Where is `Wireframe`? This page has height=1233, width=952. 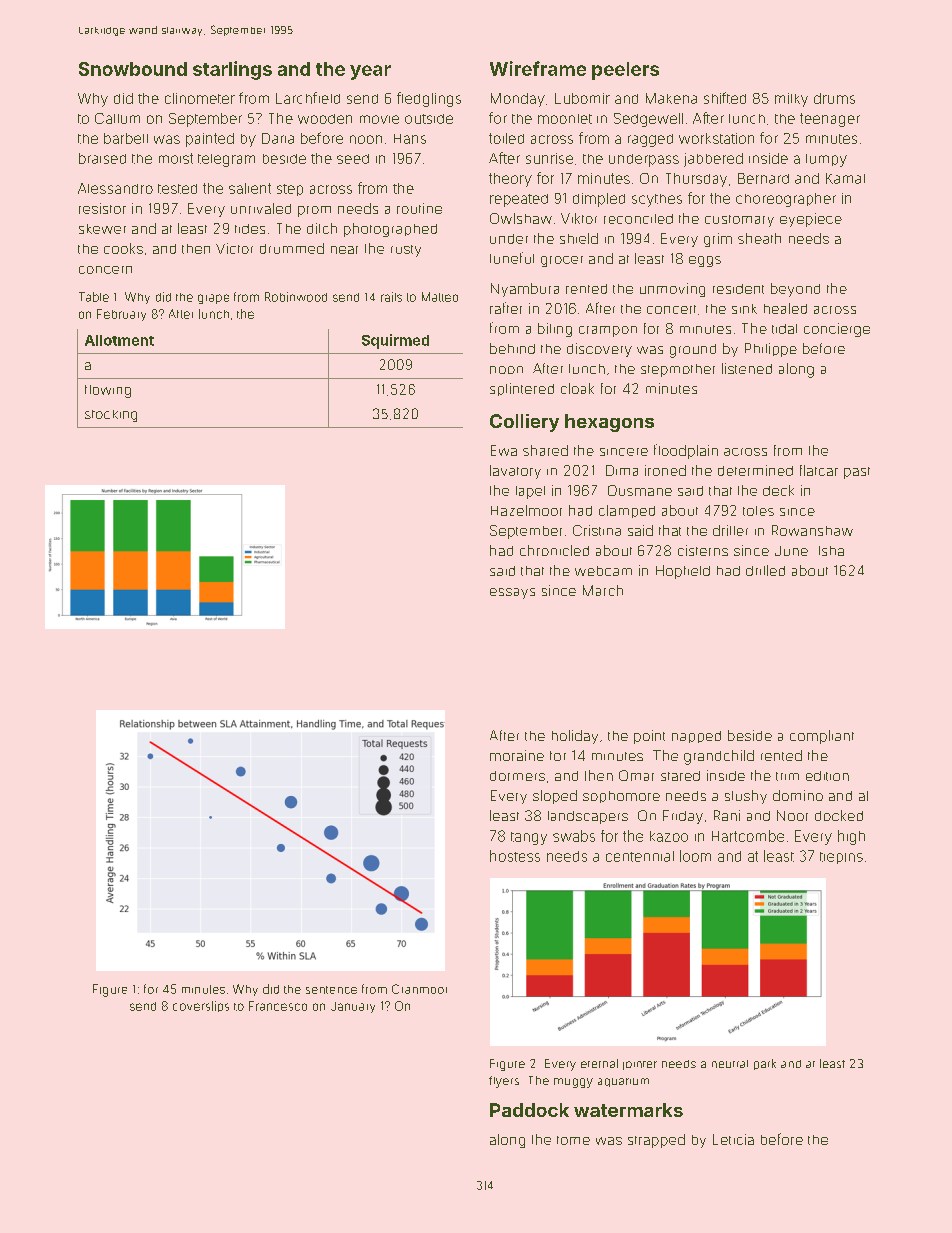
Wireframe is located at coordinates (538, 68).
